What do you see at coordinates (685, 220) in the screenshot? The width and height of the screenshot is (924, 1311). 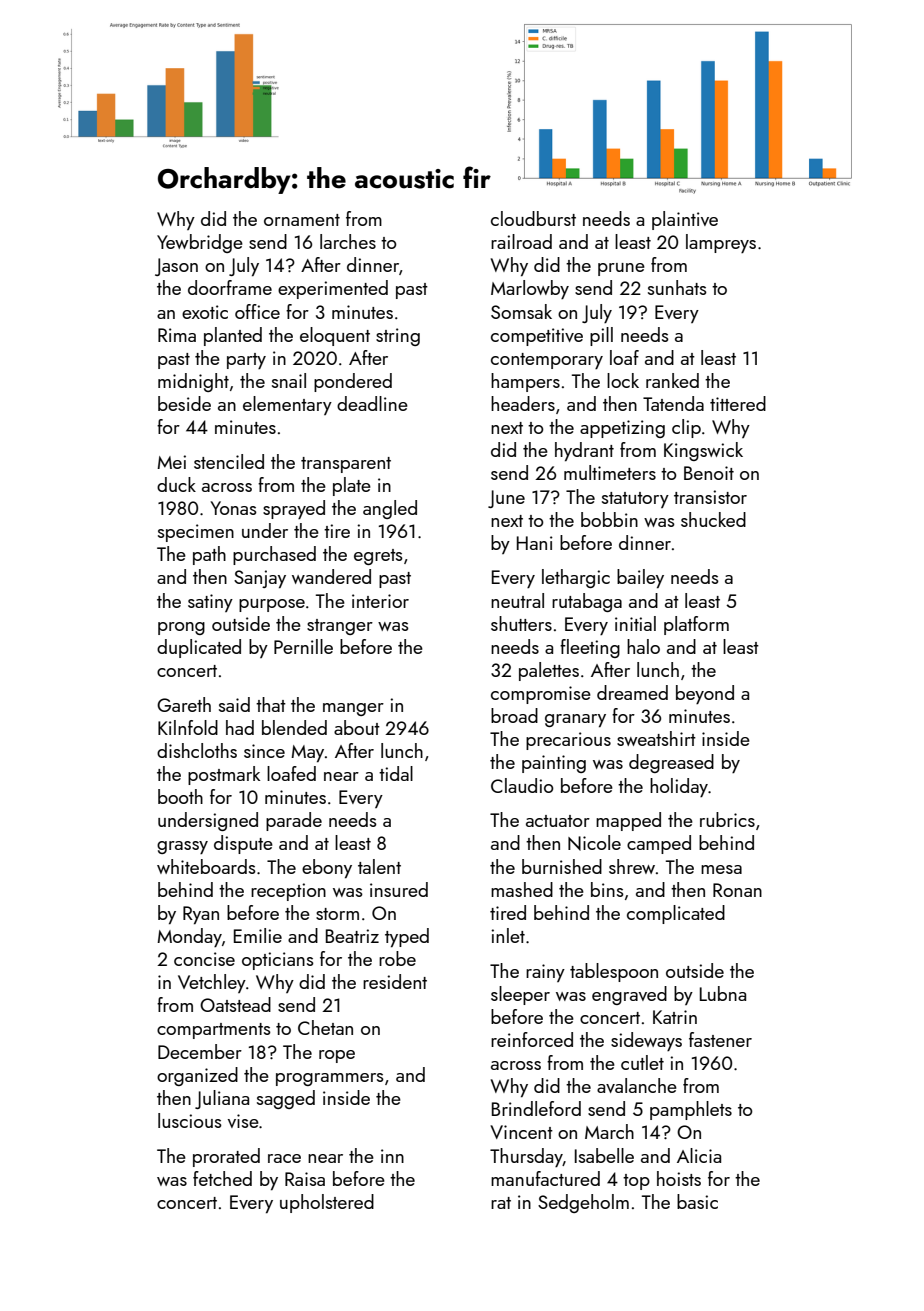 I see `plaintive` at bounding box center [685, 220].
